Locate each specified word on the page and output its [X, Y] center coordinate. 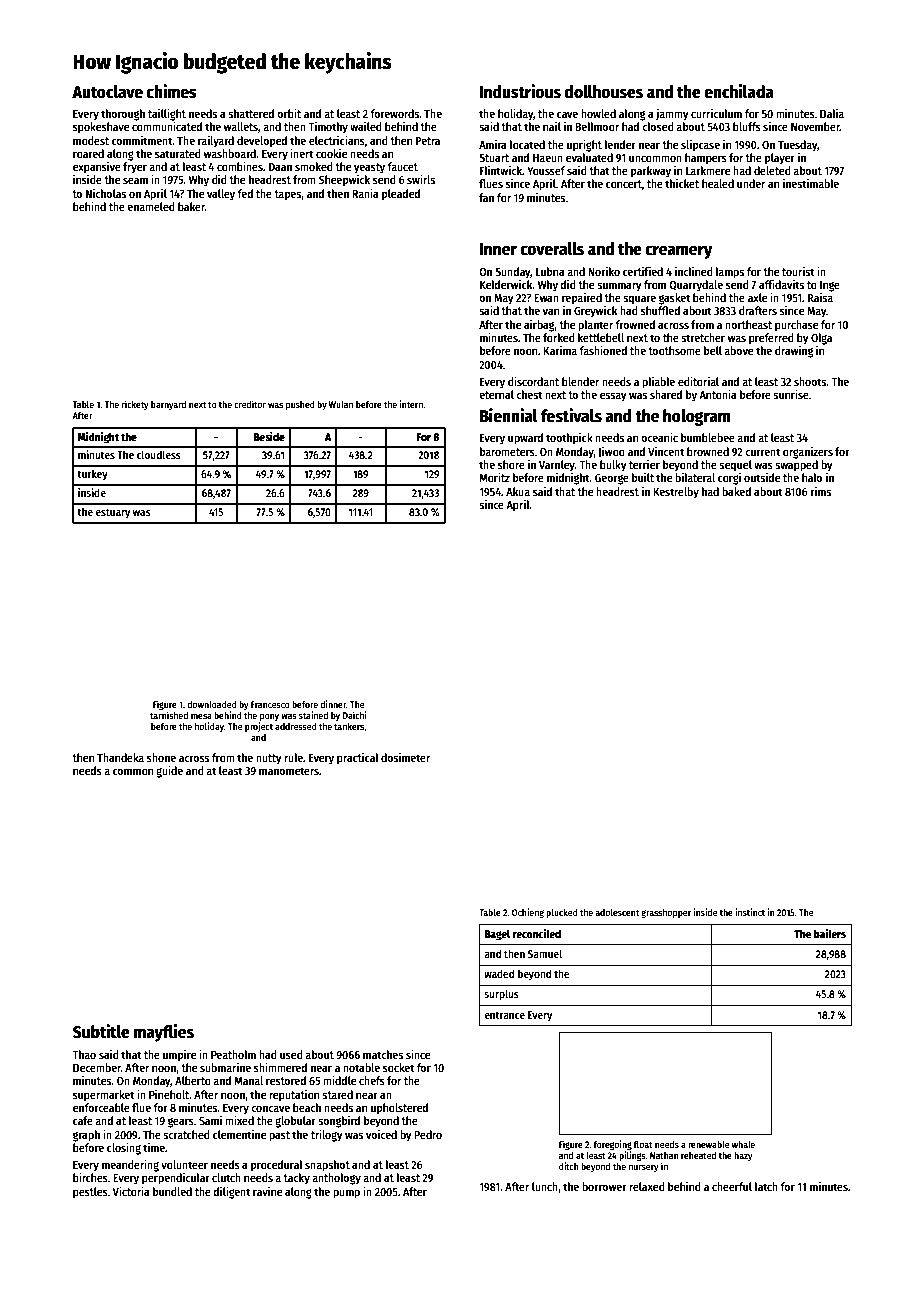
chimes [171, 91]
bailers [830, 933]
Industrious [520, 91]
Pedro [428, 1134]
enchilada [739, 91]
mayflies [164, 1033]
